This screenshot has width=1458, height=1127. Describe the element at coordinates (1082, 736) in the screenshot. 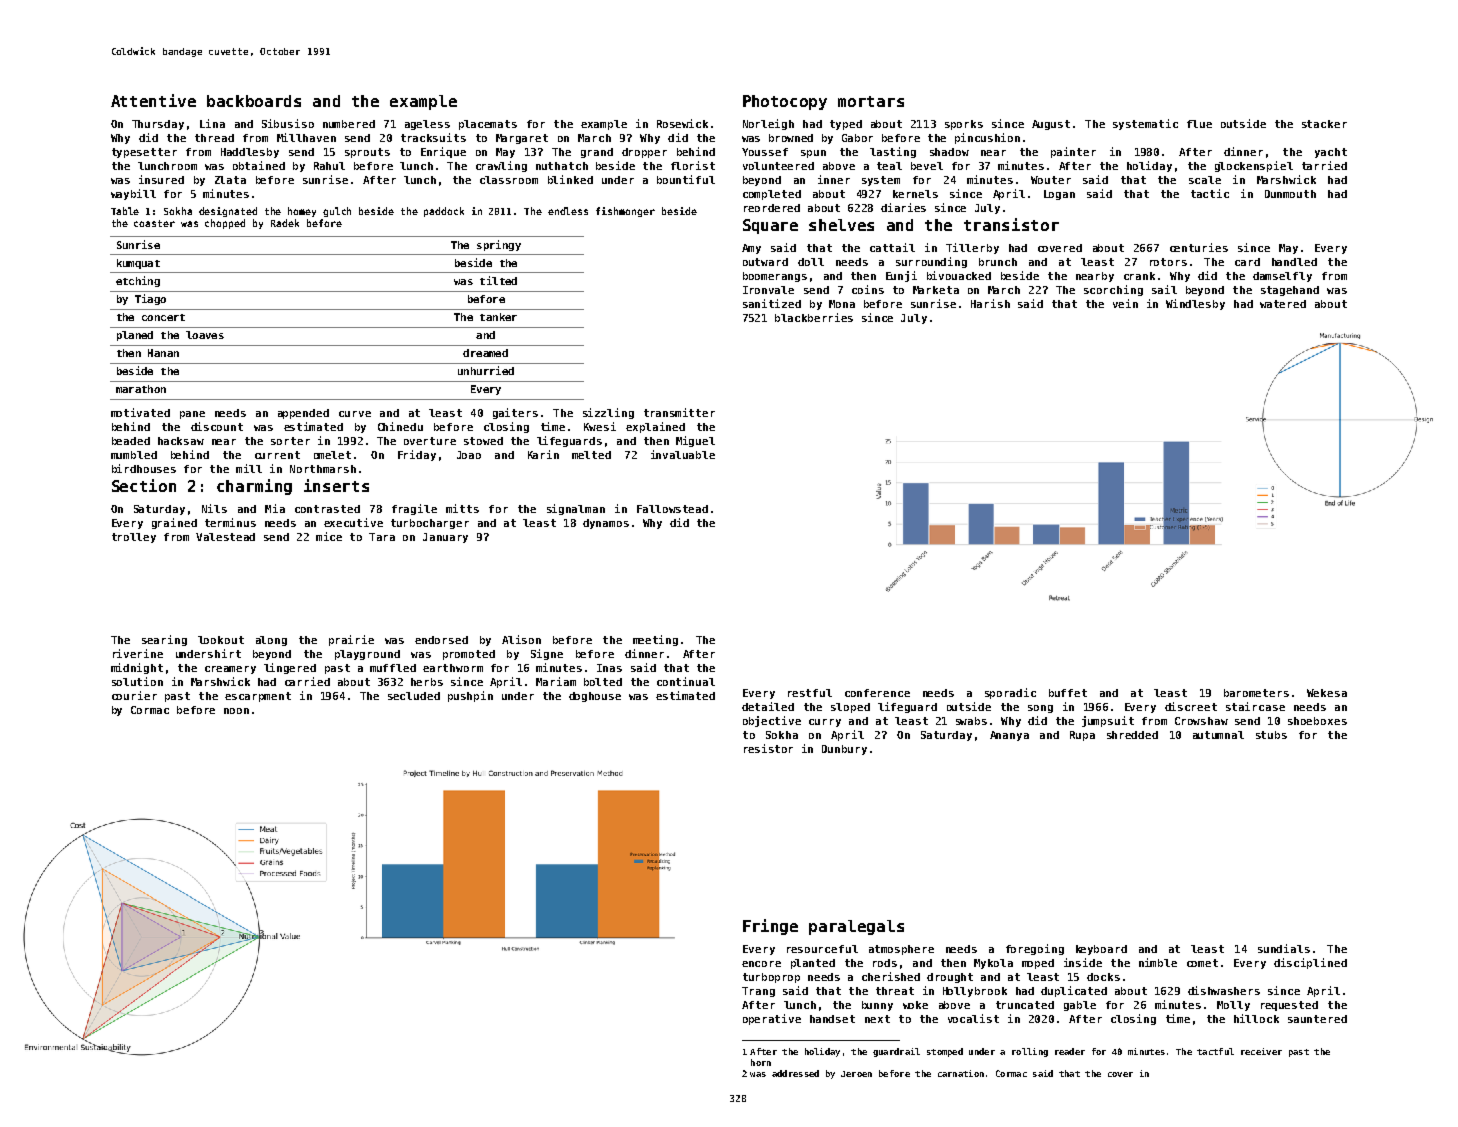

I see `Rupa` at that location.
